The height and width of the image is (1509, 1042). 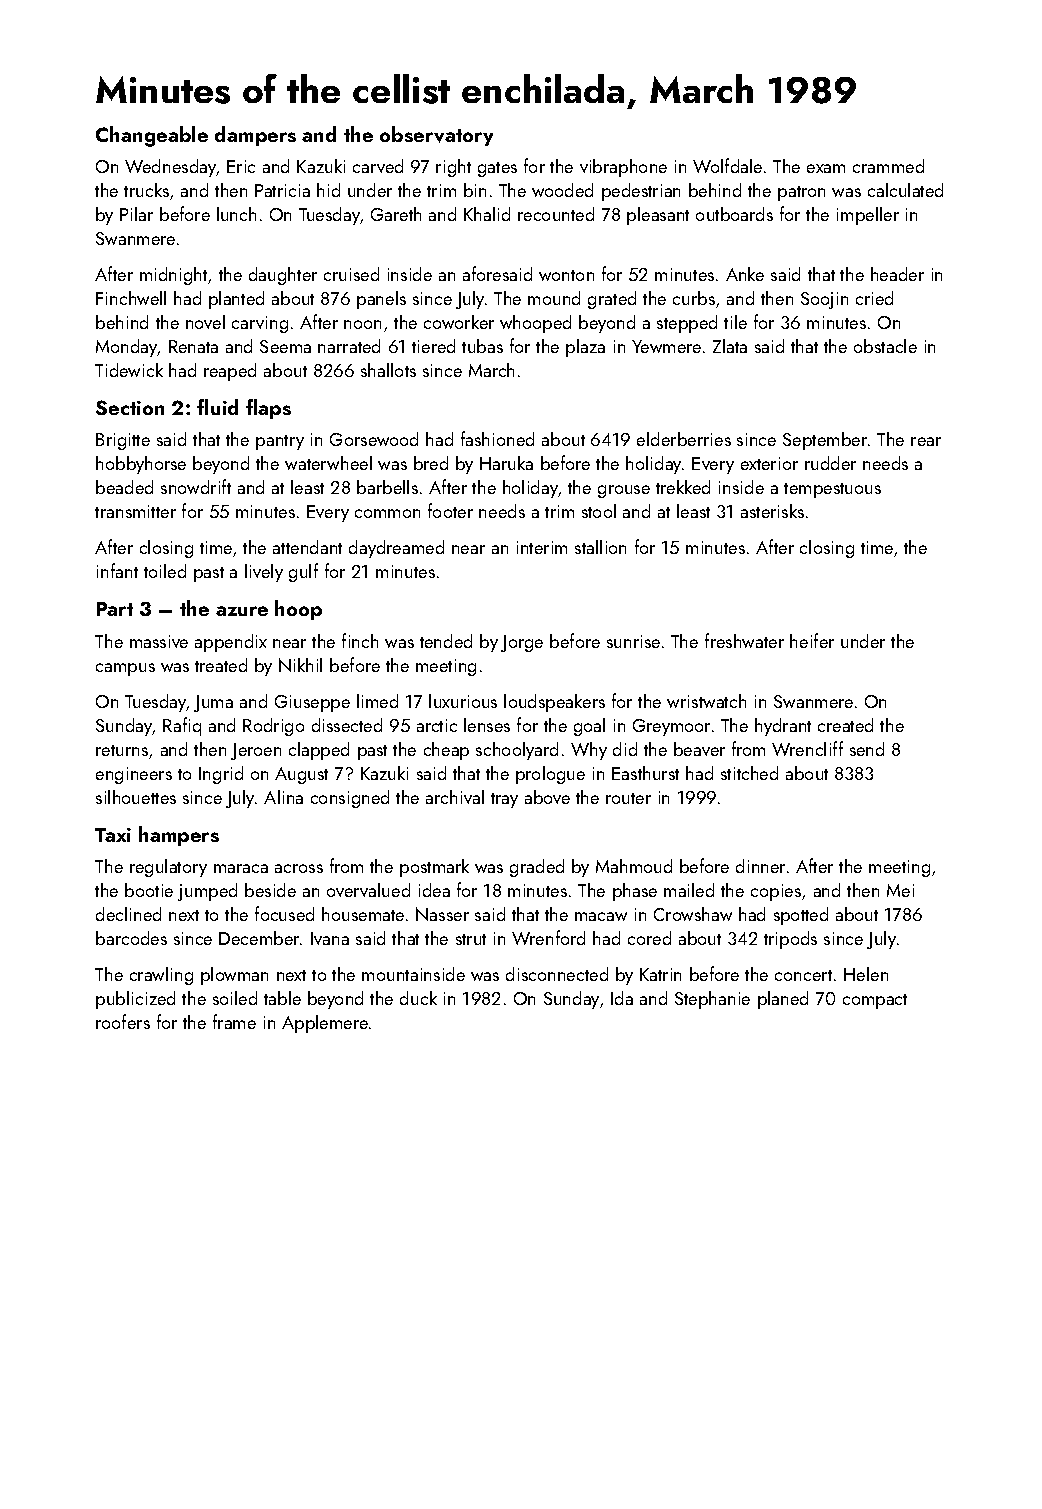 What do you see at coordinates (433, 346) in the image?
I see `tiered` at bounding box center [433, 346].
